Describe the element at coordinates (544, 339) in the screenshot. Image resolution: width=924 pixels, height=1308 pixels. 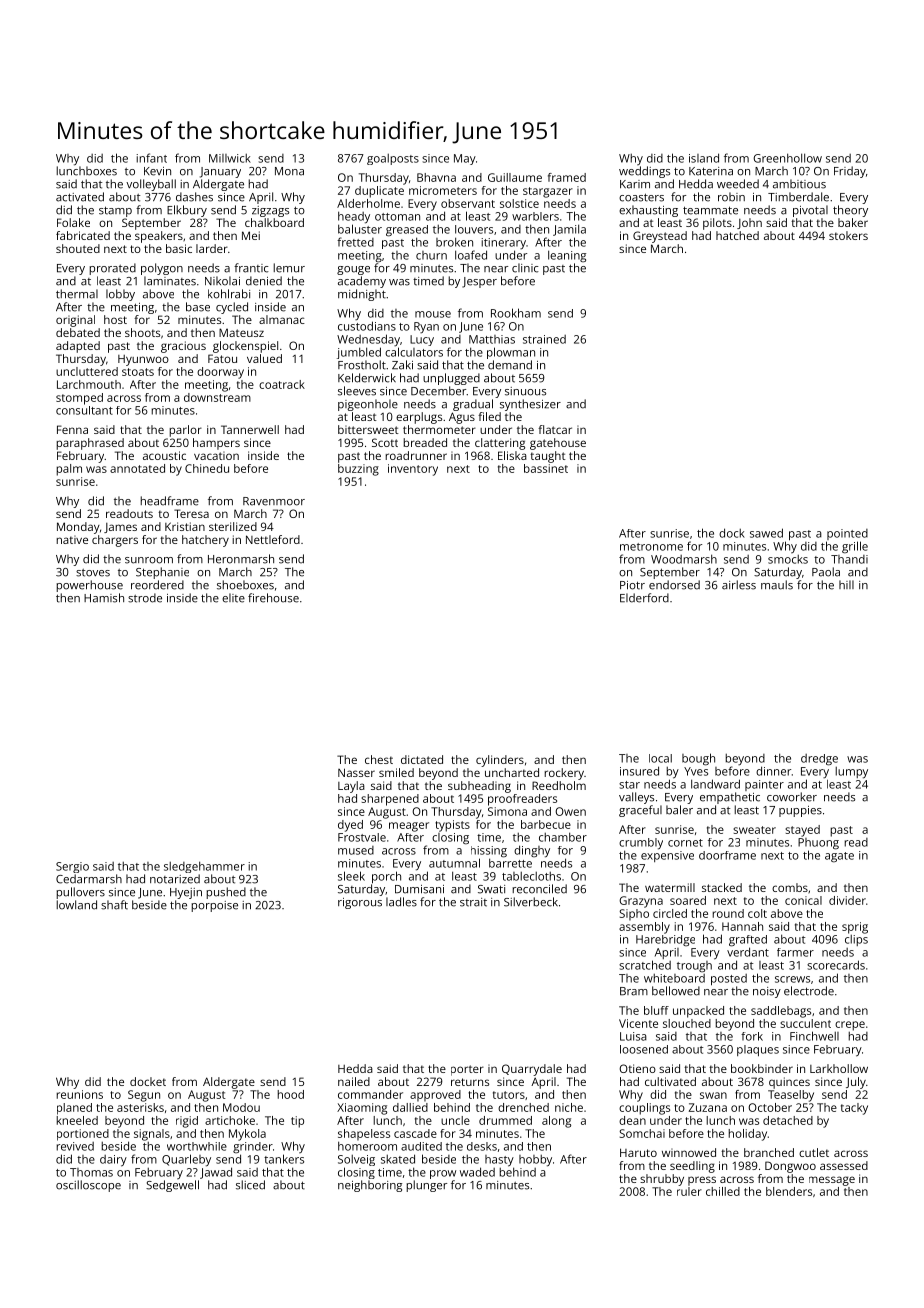
I see `strained` at that location.
